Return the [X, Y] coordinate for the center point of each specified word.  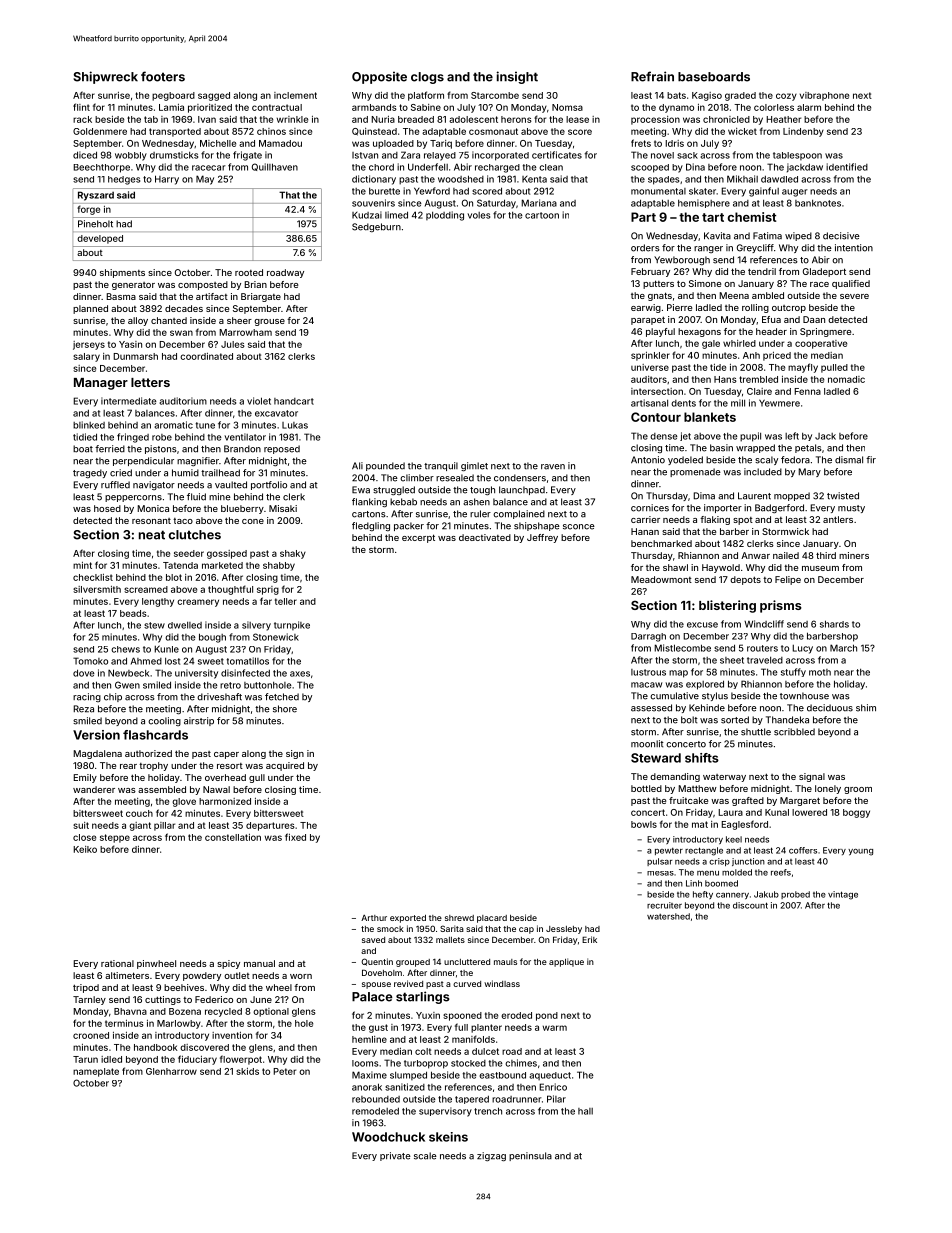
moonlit [647, 744]
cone [253, 521]
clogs [427, 78]
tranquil [441, 466]
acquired [285, 766]
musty [851, 509]
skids [247, 1071]
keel [734, 839]
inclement [295, 95]
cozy [786, 97]
